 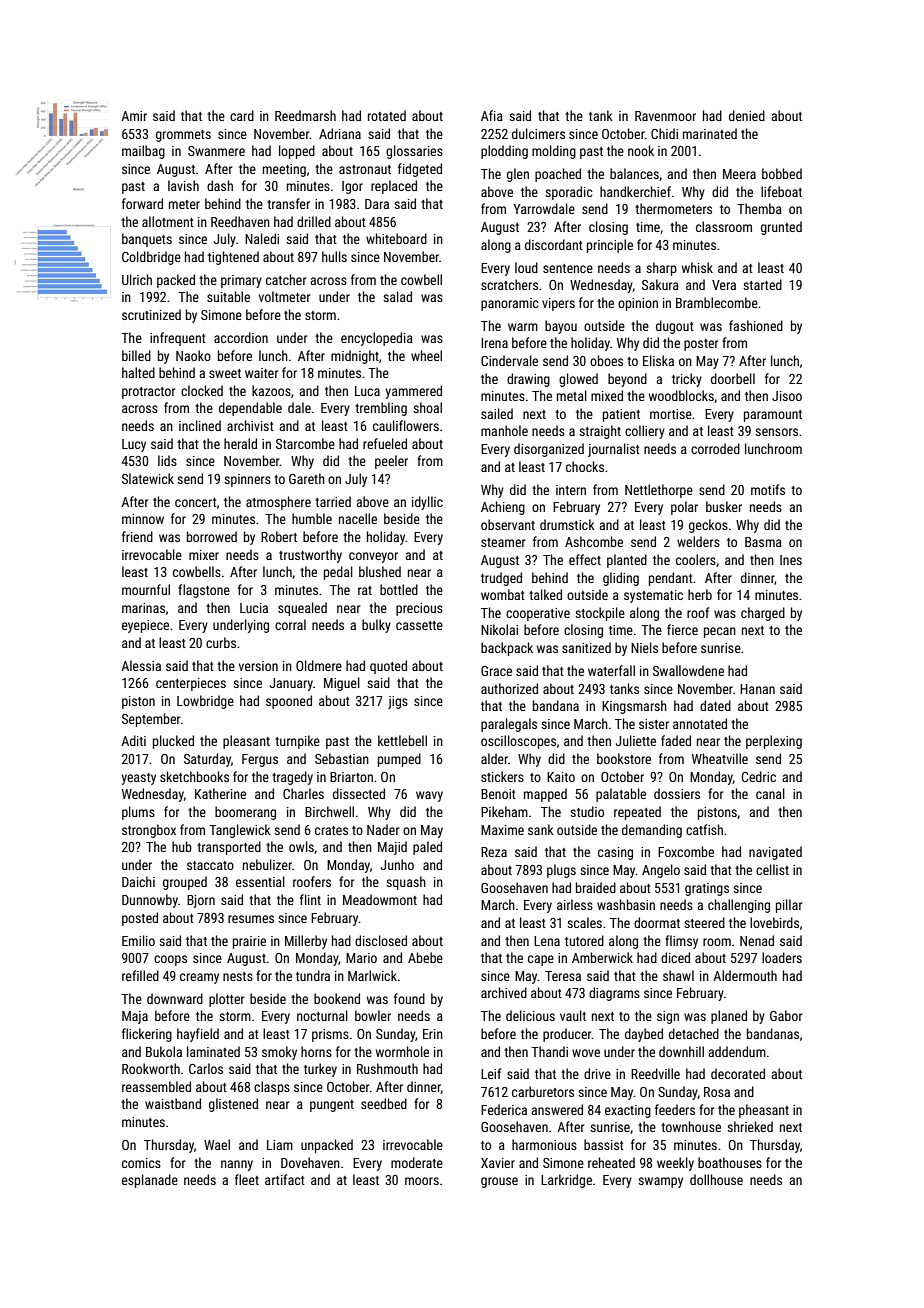 What do you see at coordinates (492, 115) in the page?
I see `Afia` at bounding box center [492, 115].
